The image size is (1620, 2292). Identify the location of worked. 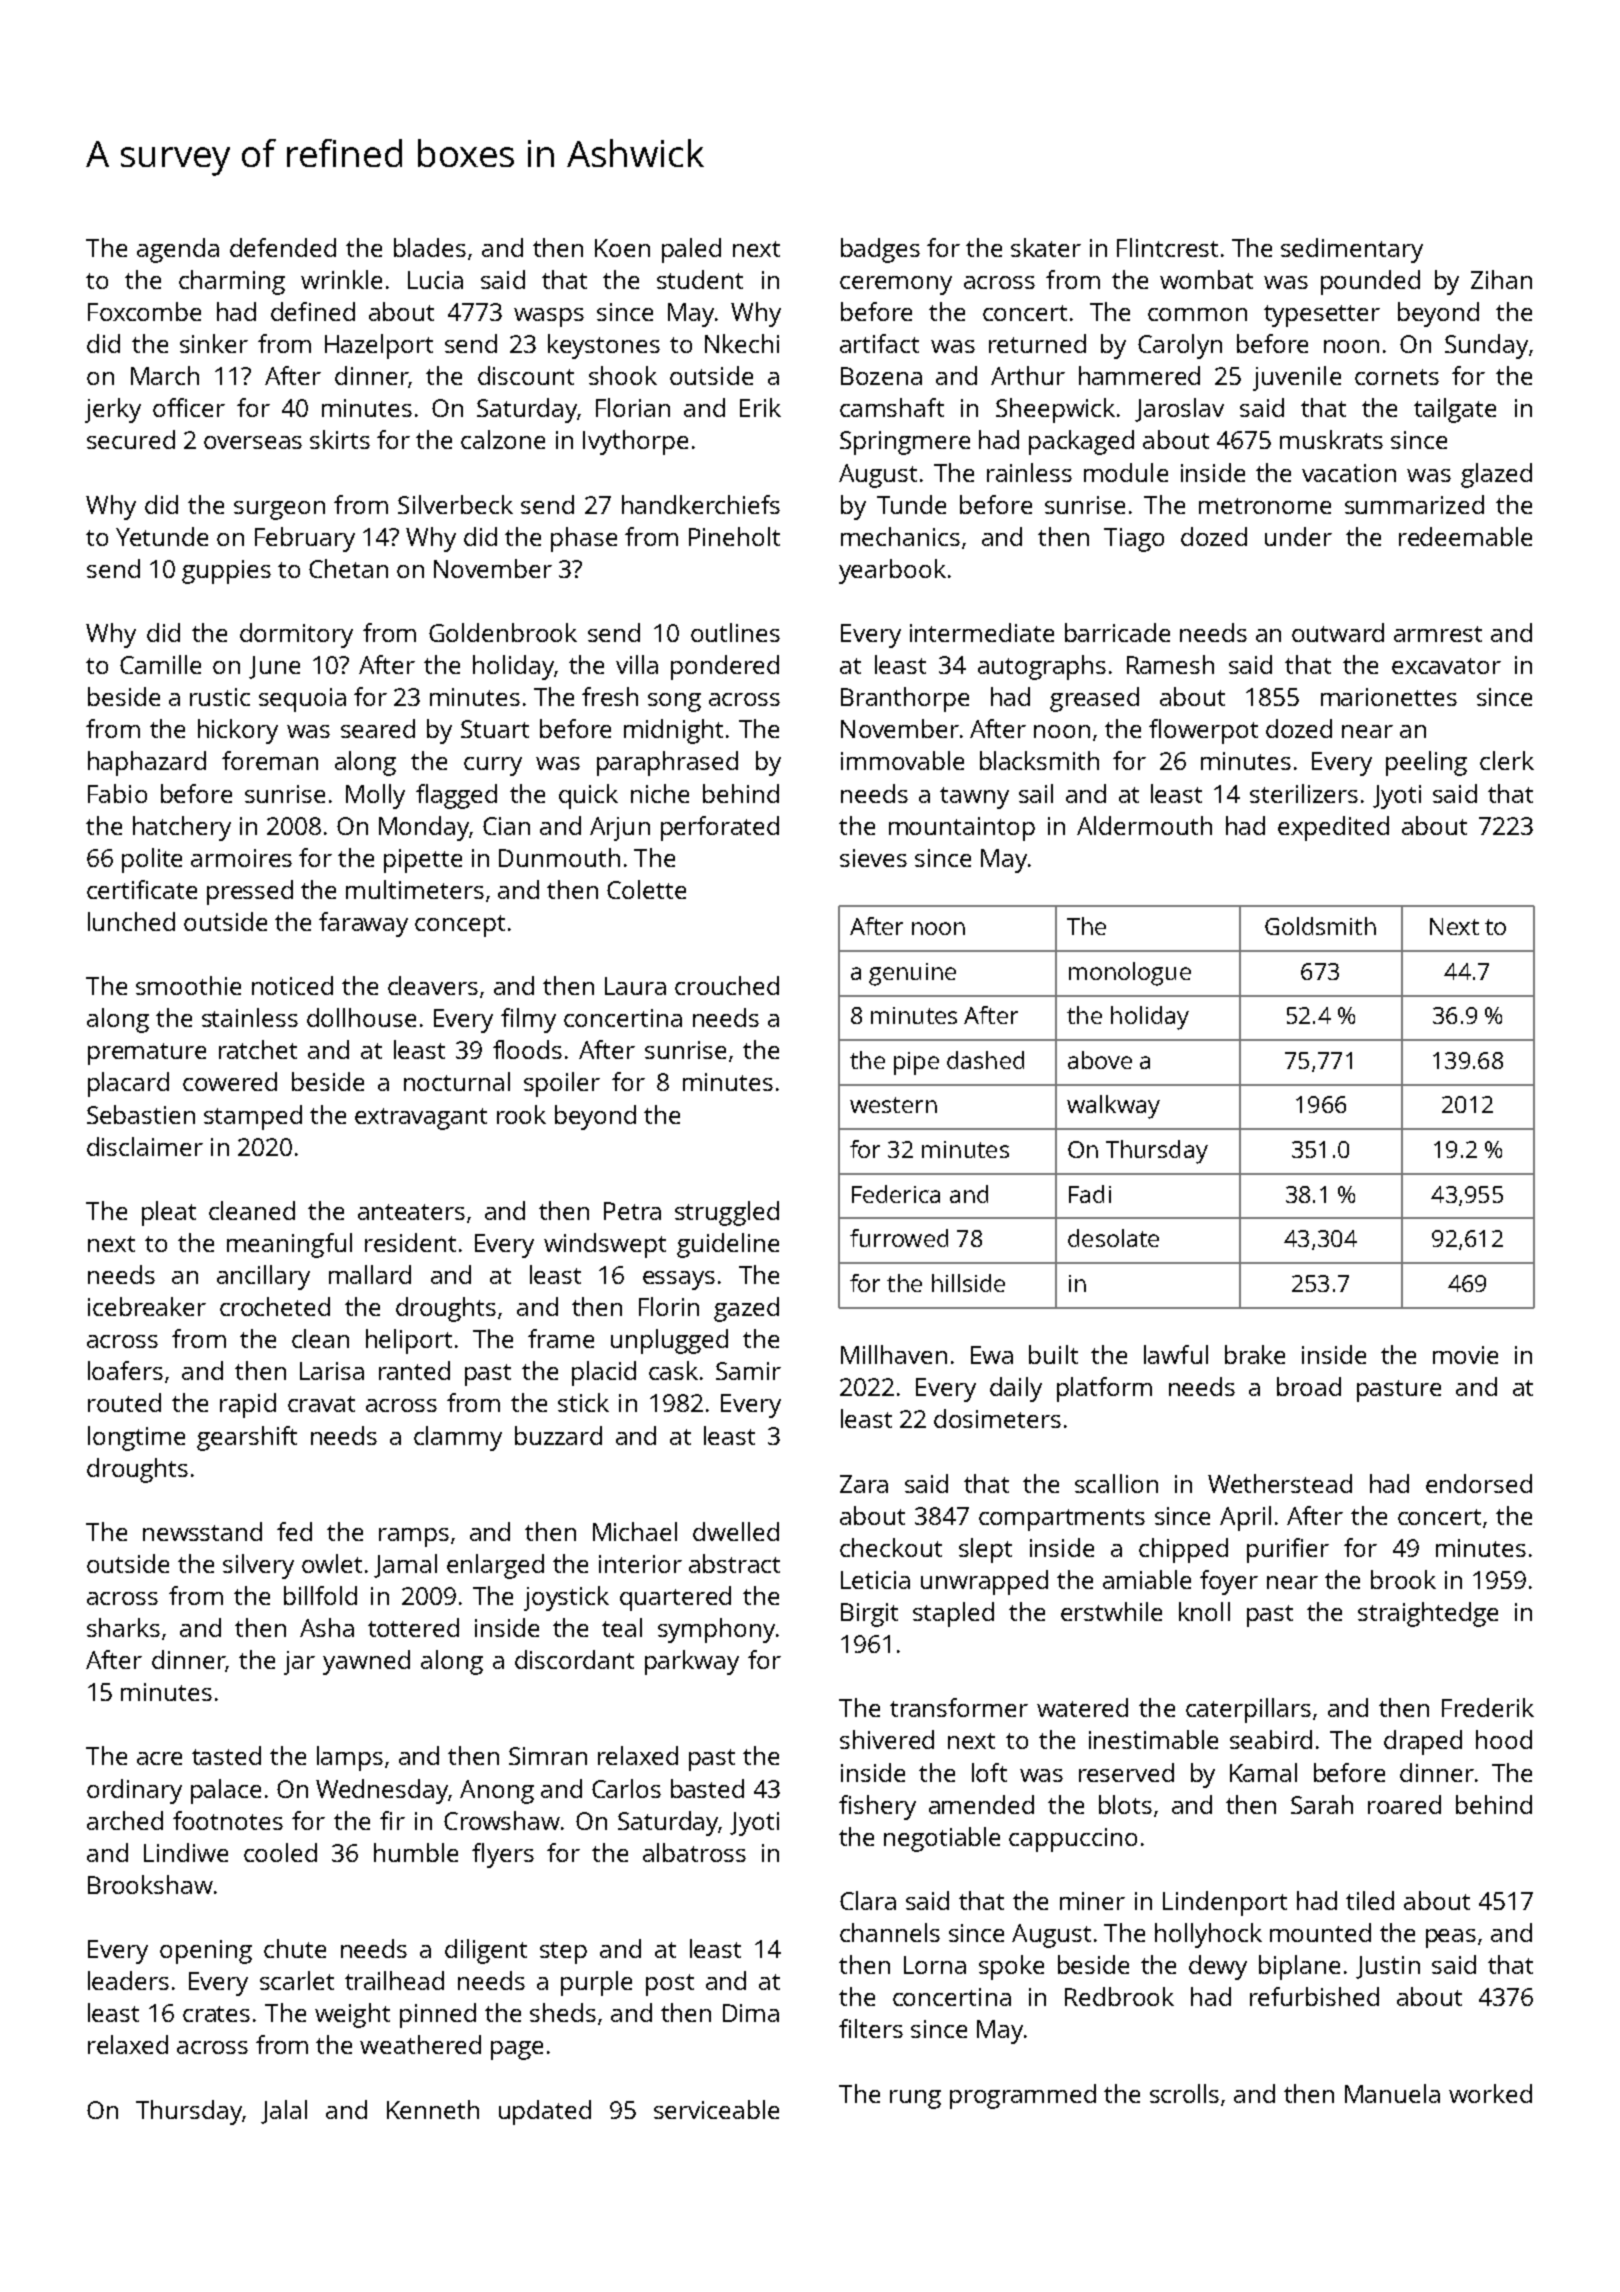
(1490, 2093).
